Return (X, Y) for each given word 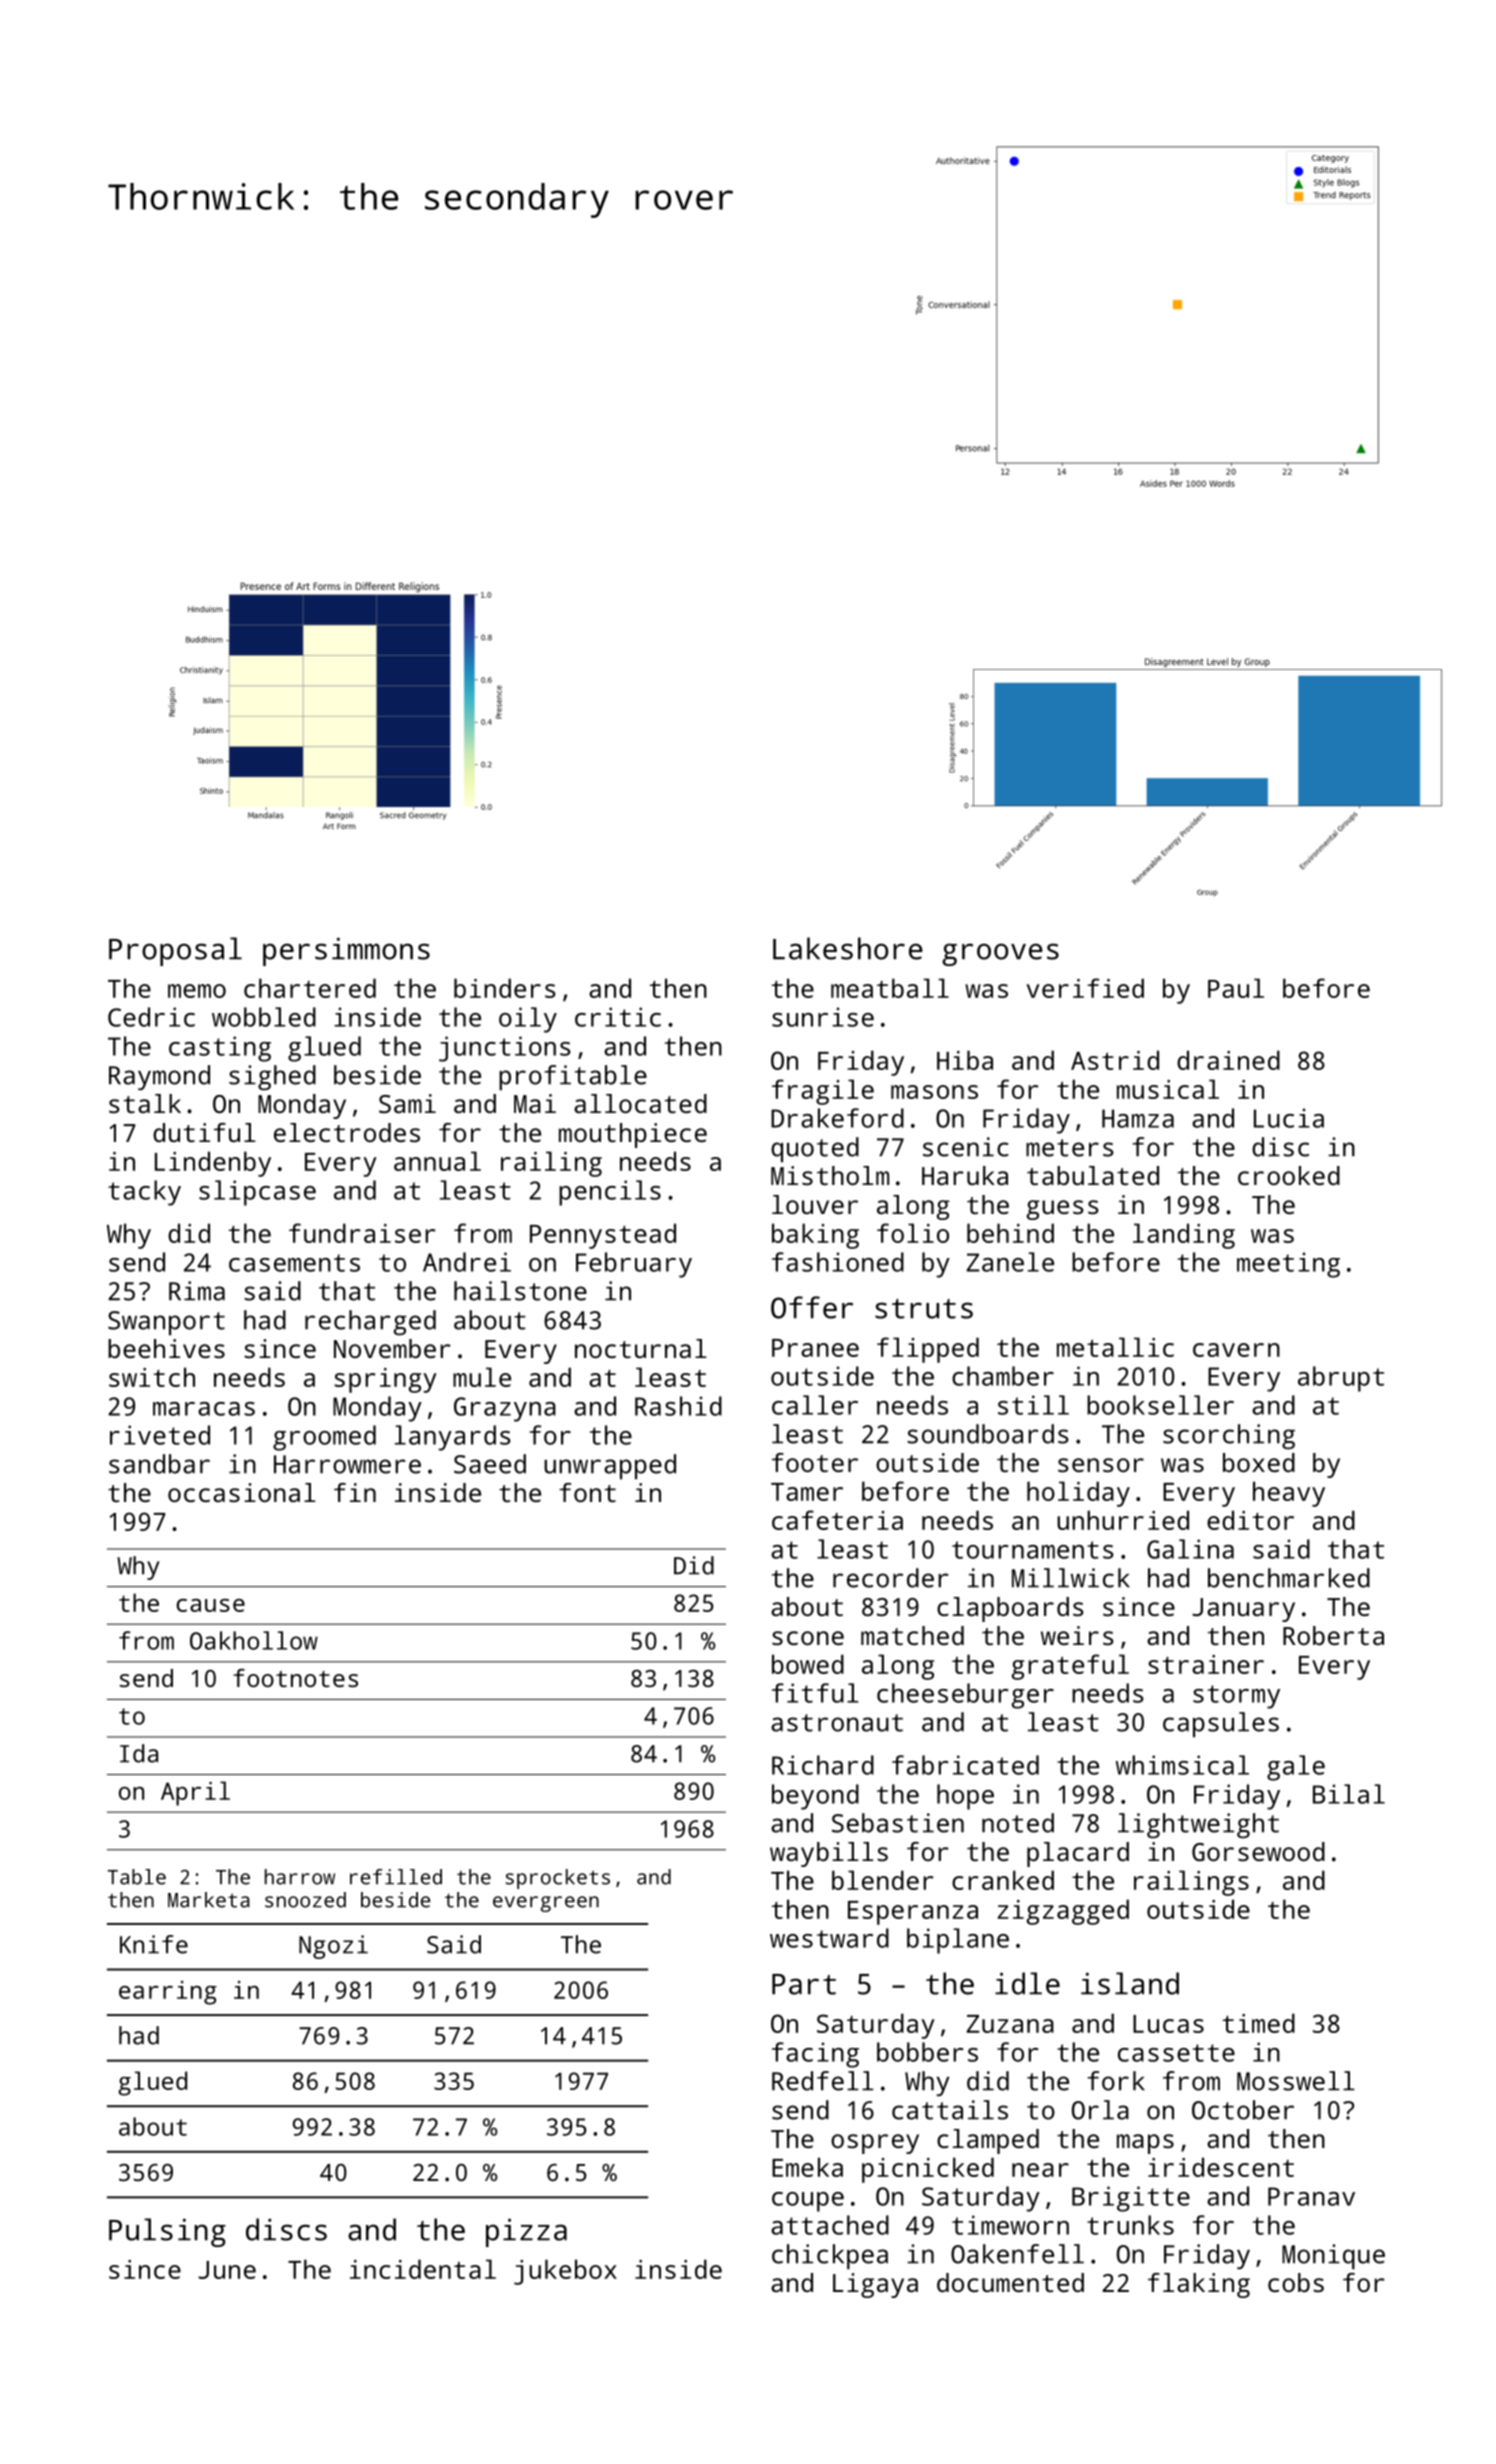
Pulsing (167, 2232)
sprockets (558, 1879)
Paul (1236, 988)
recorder (891, 1578)
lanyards (453, 1438)
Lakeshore (848, 948)
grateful (1070, 1667)
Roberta (1333, 1635)
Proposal (175, 951)
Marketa (209, 1900)
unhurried (1123, 1520)
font (587, 1492)
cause (211, 1605)
